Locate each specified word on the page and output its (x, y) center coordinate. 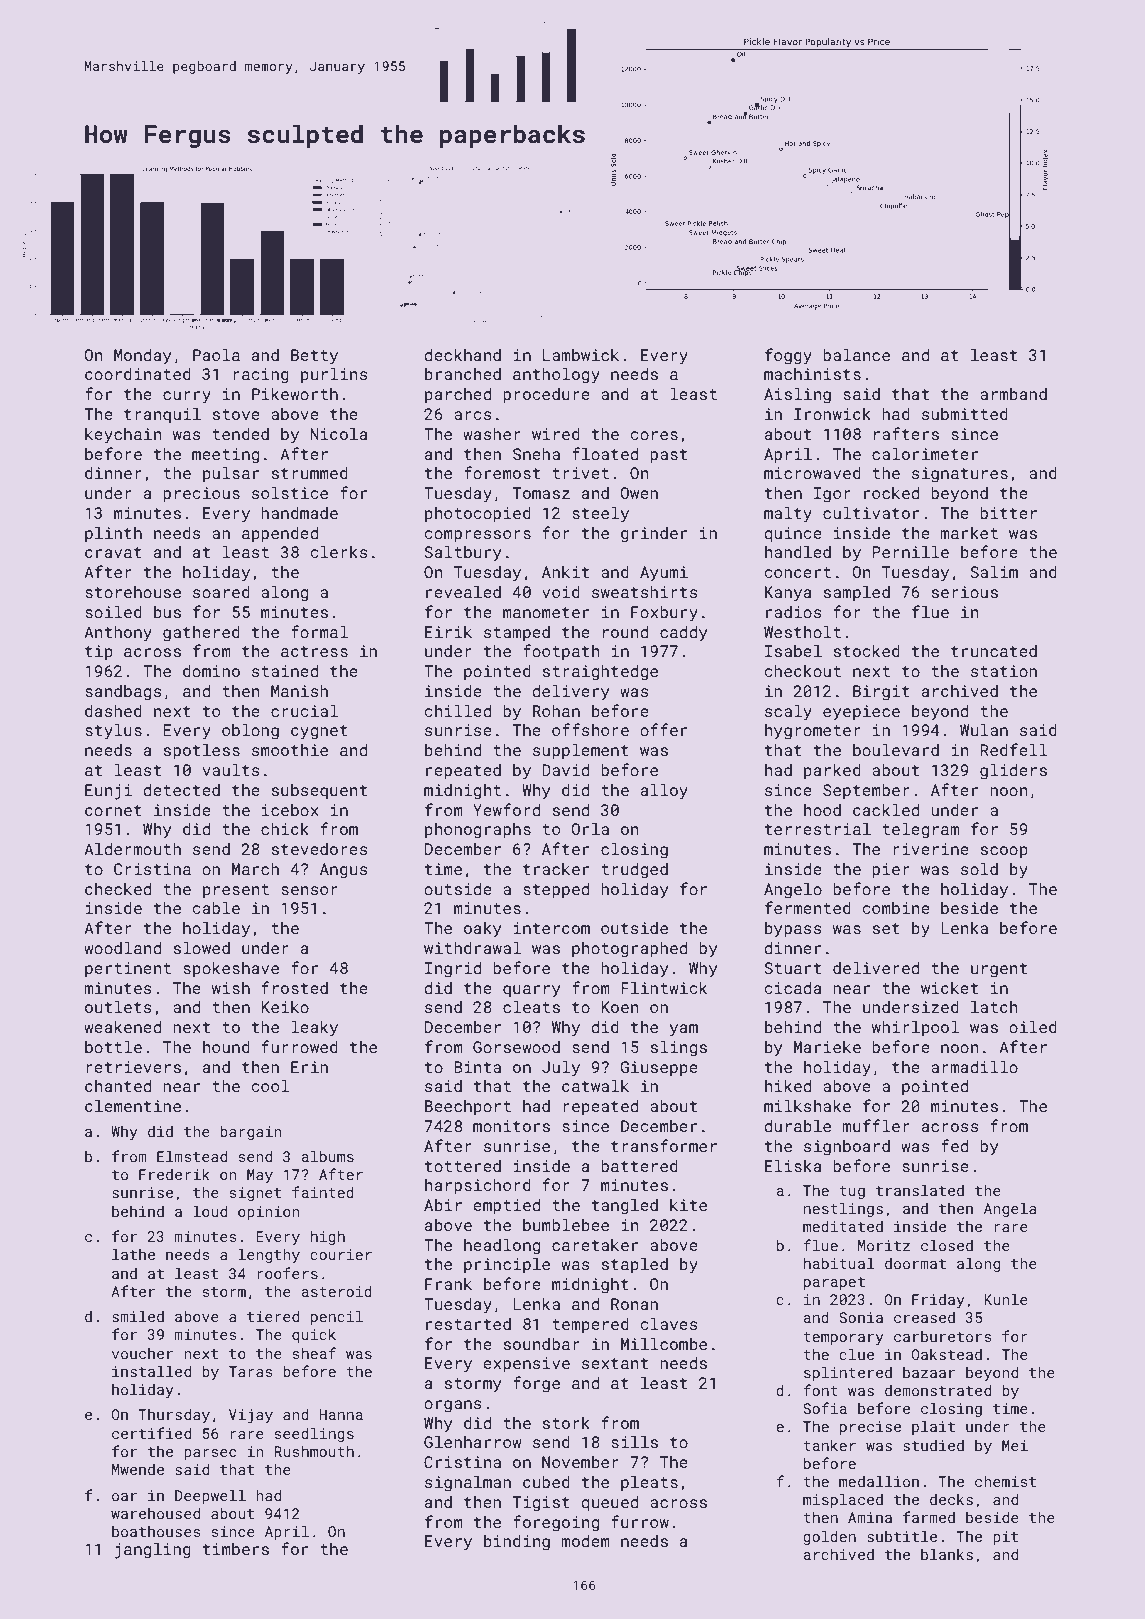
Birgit (881, 693)
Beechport (468, 1108)
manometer (546, 612)
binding (517, 1542)
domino (211, 670)
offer (663, 729)
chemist (1005, 1481)
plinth (113, 534)
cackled (886, 809)
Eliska (793, 1165)
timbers (236, 1549)
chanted (118, 1085)
